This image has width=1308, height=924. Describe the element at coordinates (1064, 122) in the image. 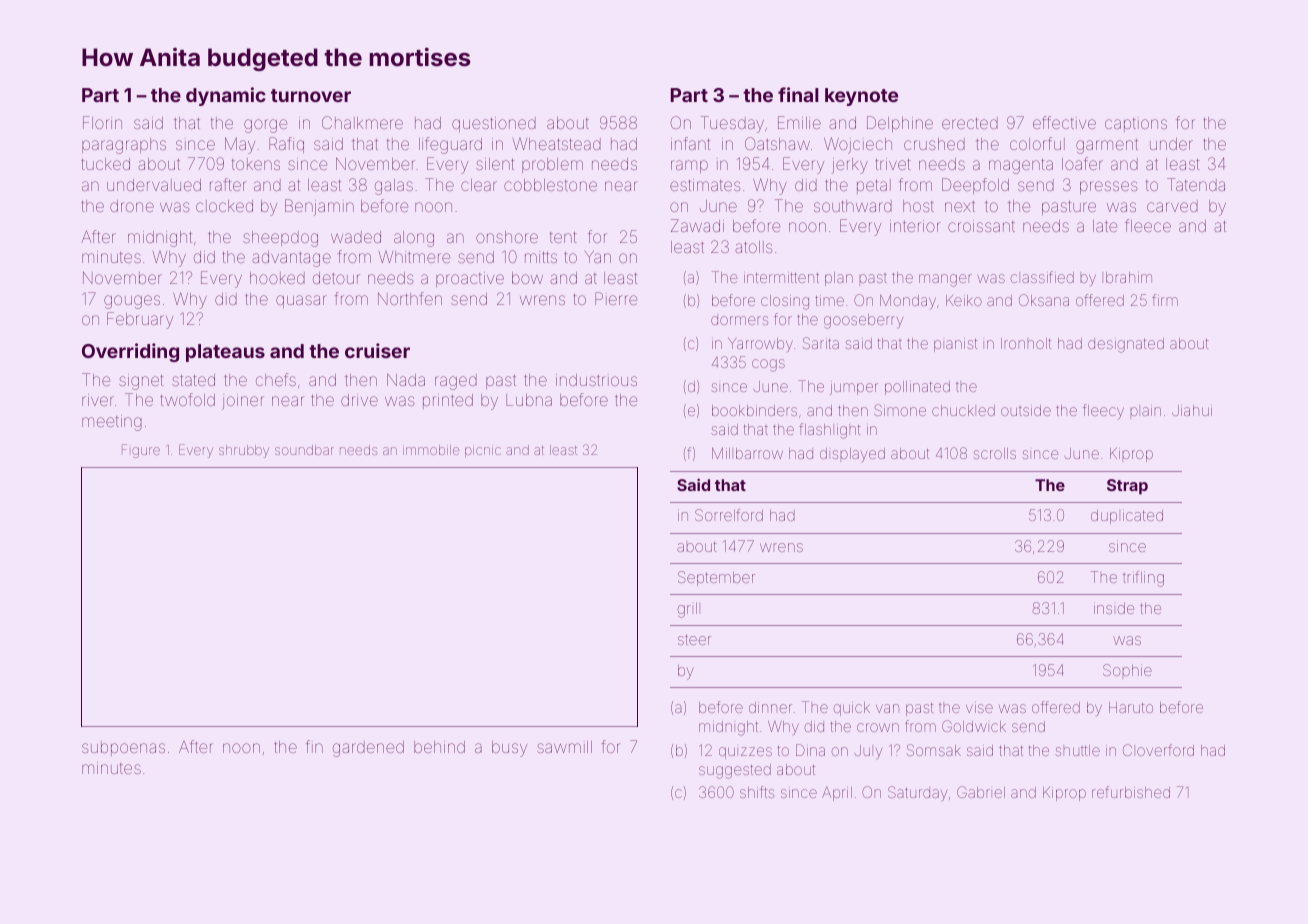

I see `effective` at that location.
